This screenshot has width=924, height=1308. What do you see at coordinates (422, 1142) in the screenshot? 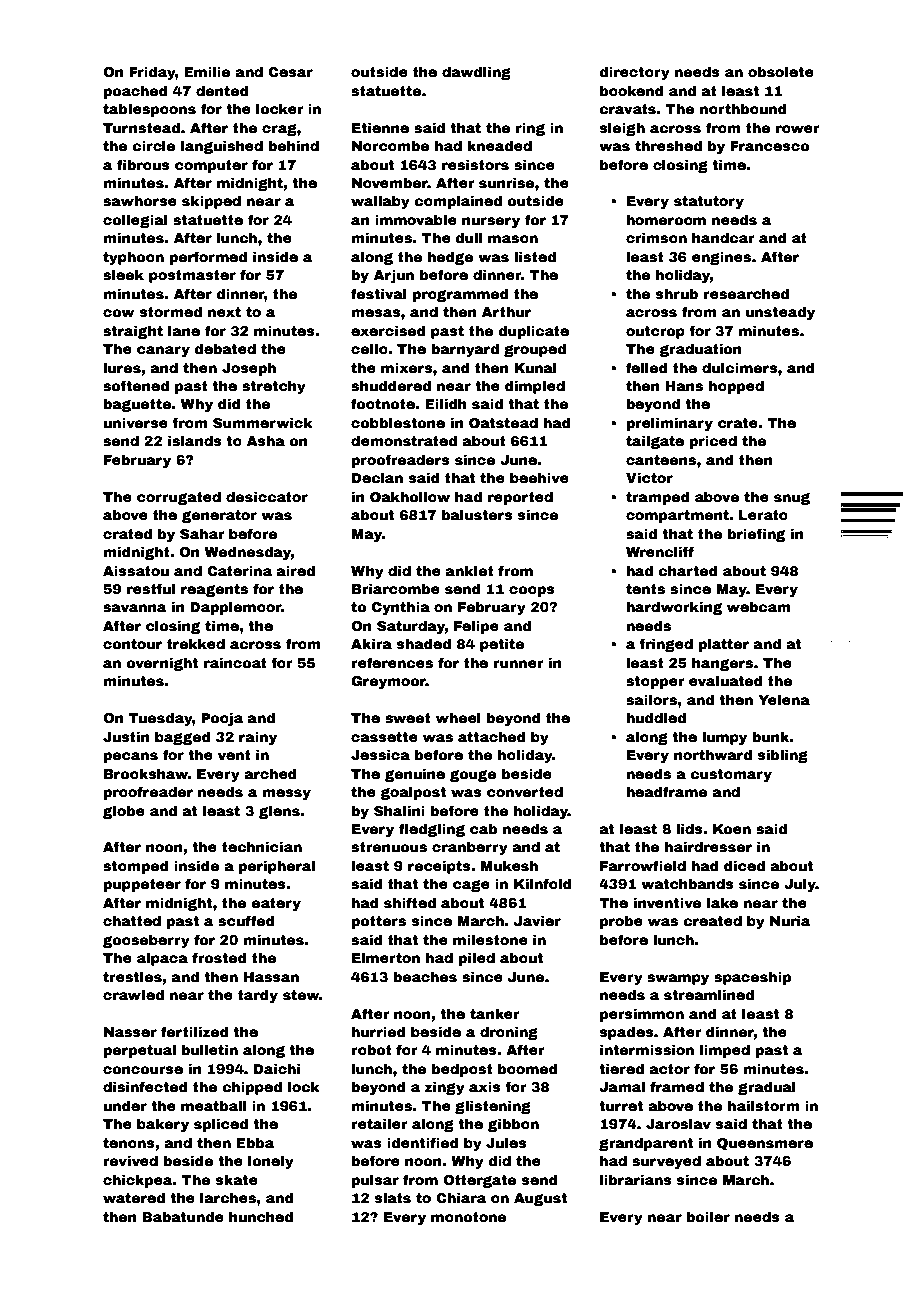
I see `identified` at bounding box center [422, 1142].
